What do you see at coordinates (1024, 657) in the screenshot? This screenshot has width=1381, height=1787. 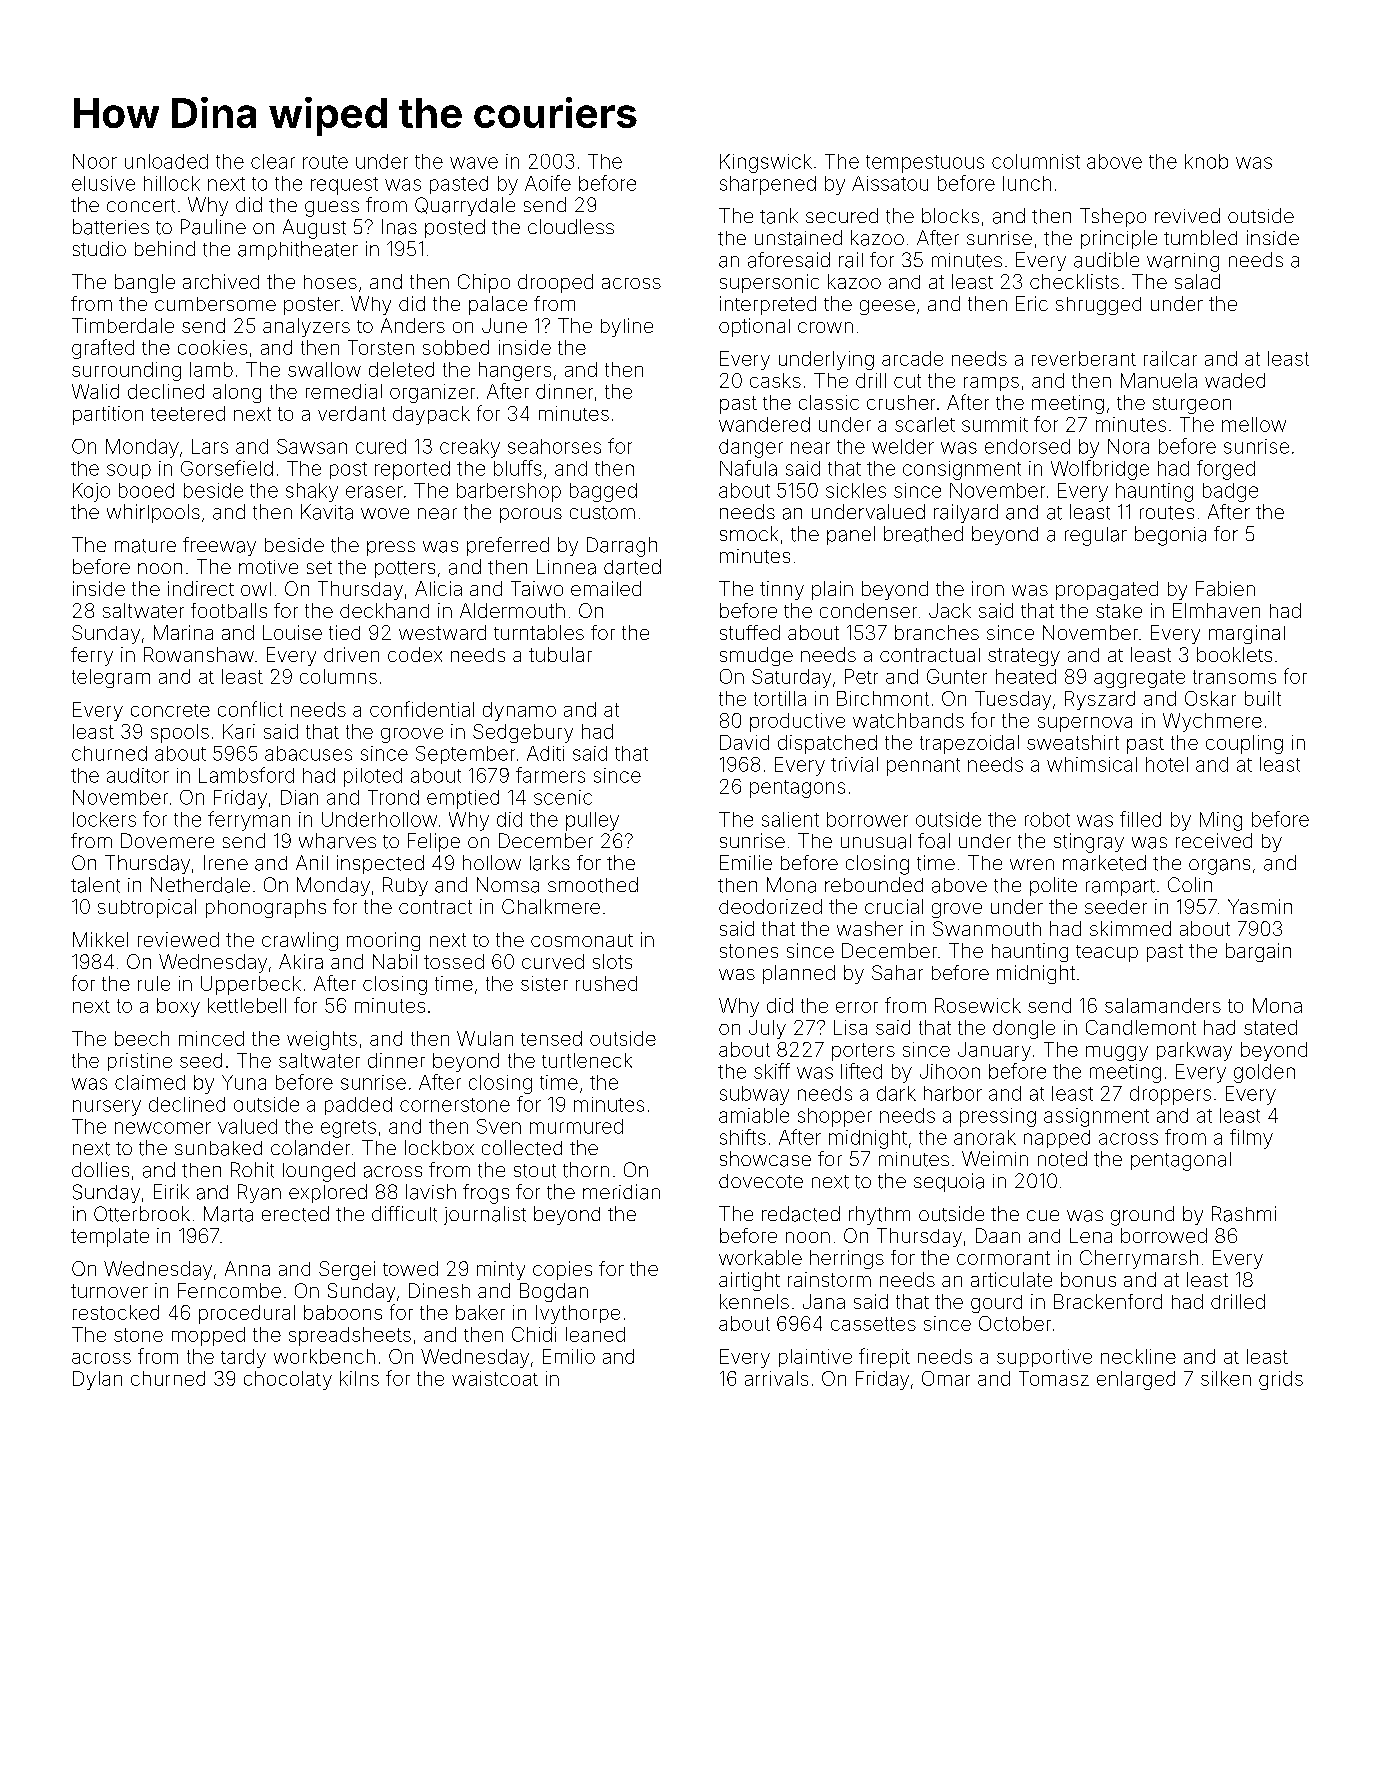 I see `strategy` at bounding box center [1024, 657].
